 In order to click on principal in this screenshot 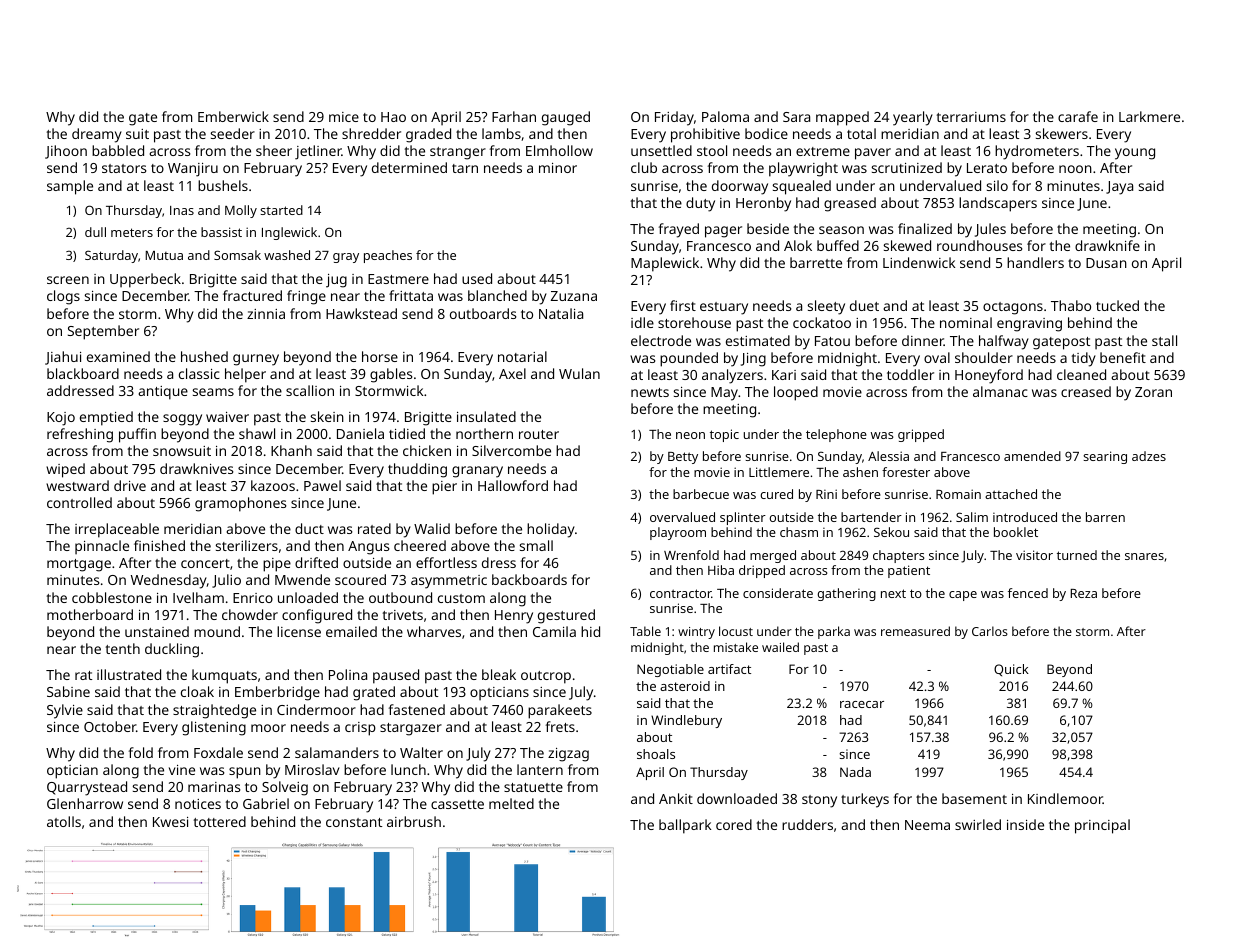, I will do `click(1102, 826)`.
